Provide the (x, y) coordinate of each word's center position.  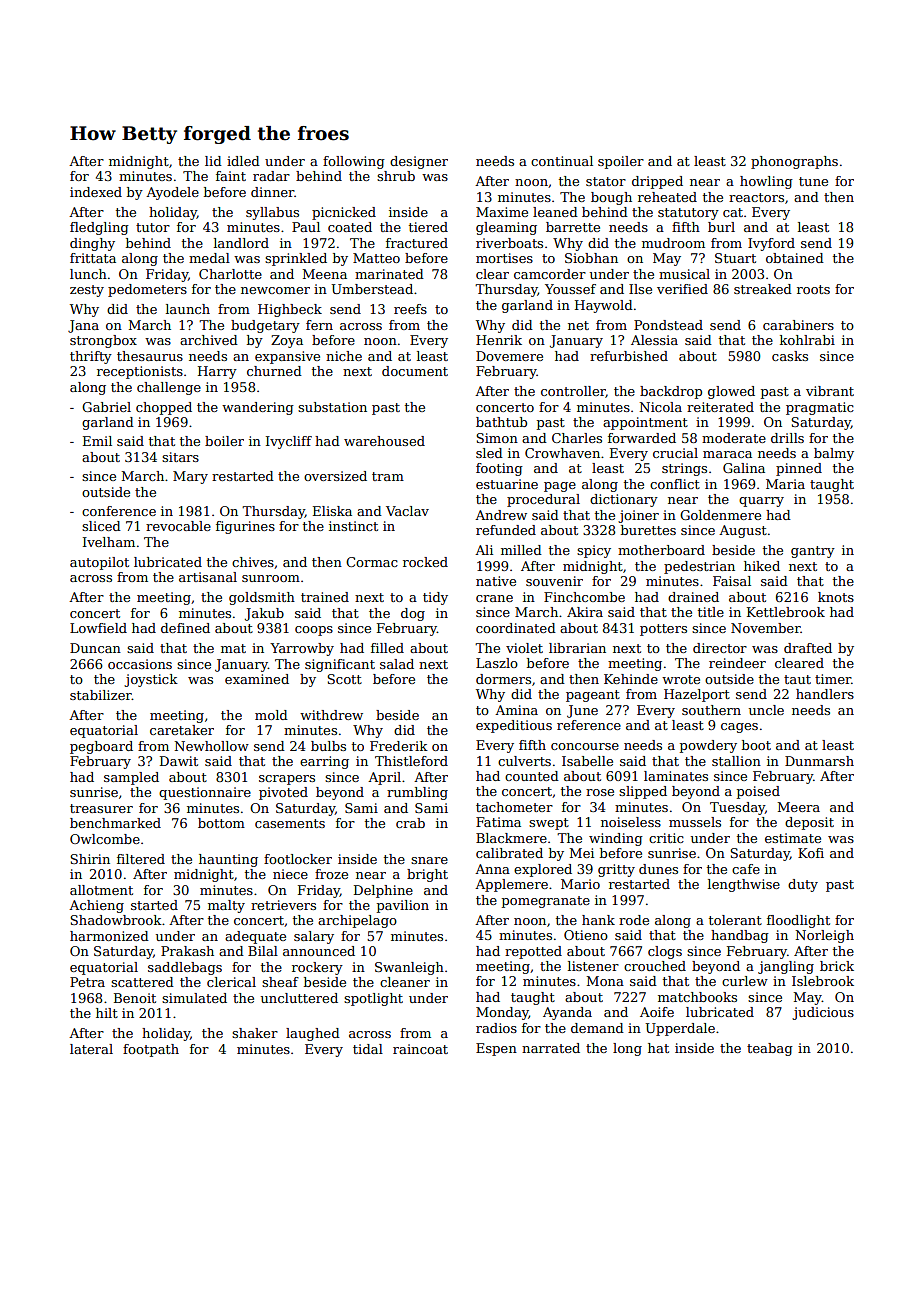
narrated (551, 1048)
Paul (306, 227)
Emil (97, 441)
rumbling (417, 793)
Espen (496, 1049)
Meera (799, 807)
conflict (675, 484)
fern (319, 325)
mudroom (673, 243)
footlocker (298, 859)
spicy (594, 551)
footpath (151, 1050)
